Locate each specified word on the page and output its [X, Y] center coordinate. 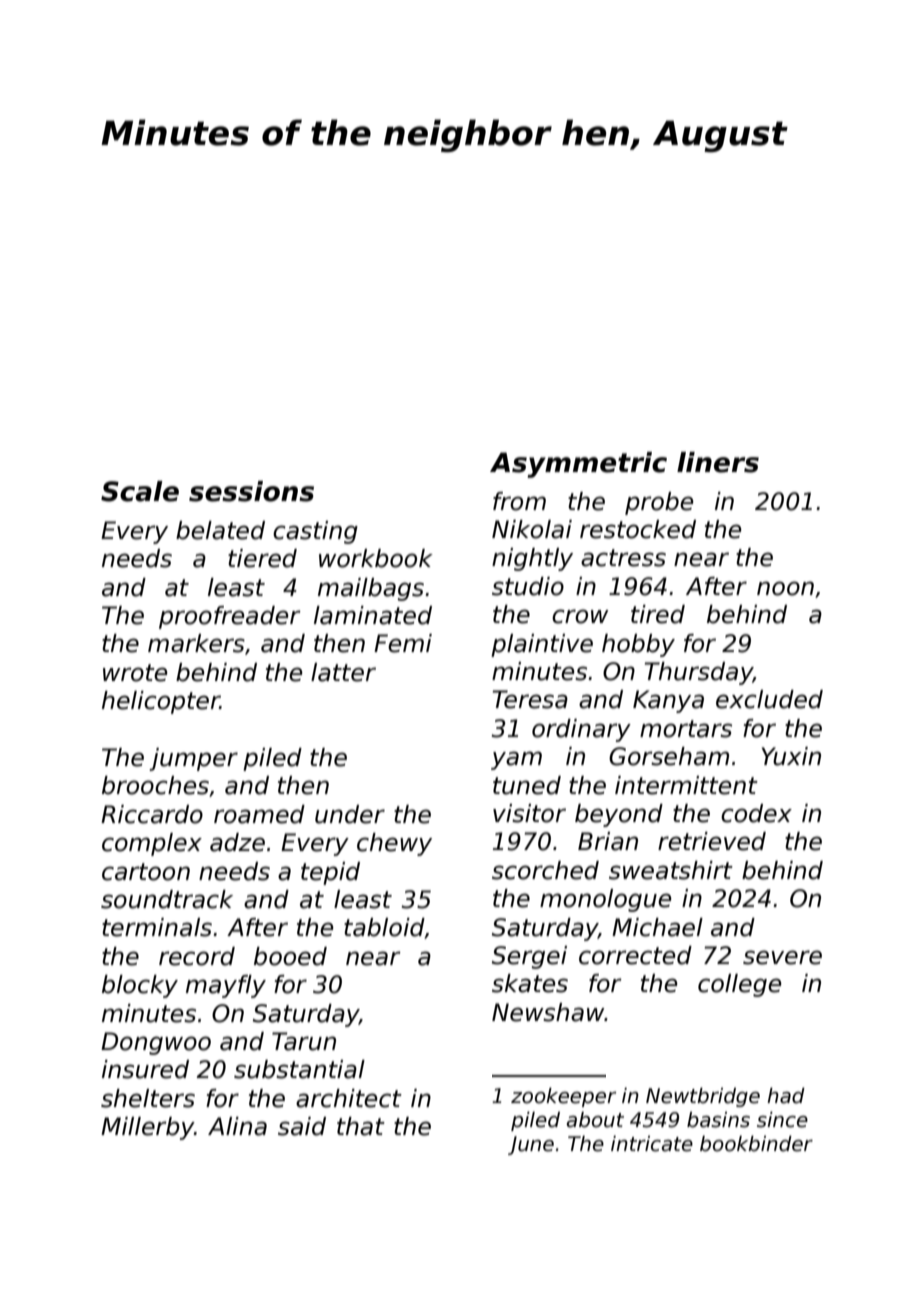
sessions [251, 491]
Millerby [147, 1128]
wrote [135, 673]
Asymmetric [578, 465]
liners [718, 462]
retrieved [712, 841]
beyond [619, 815]
